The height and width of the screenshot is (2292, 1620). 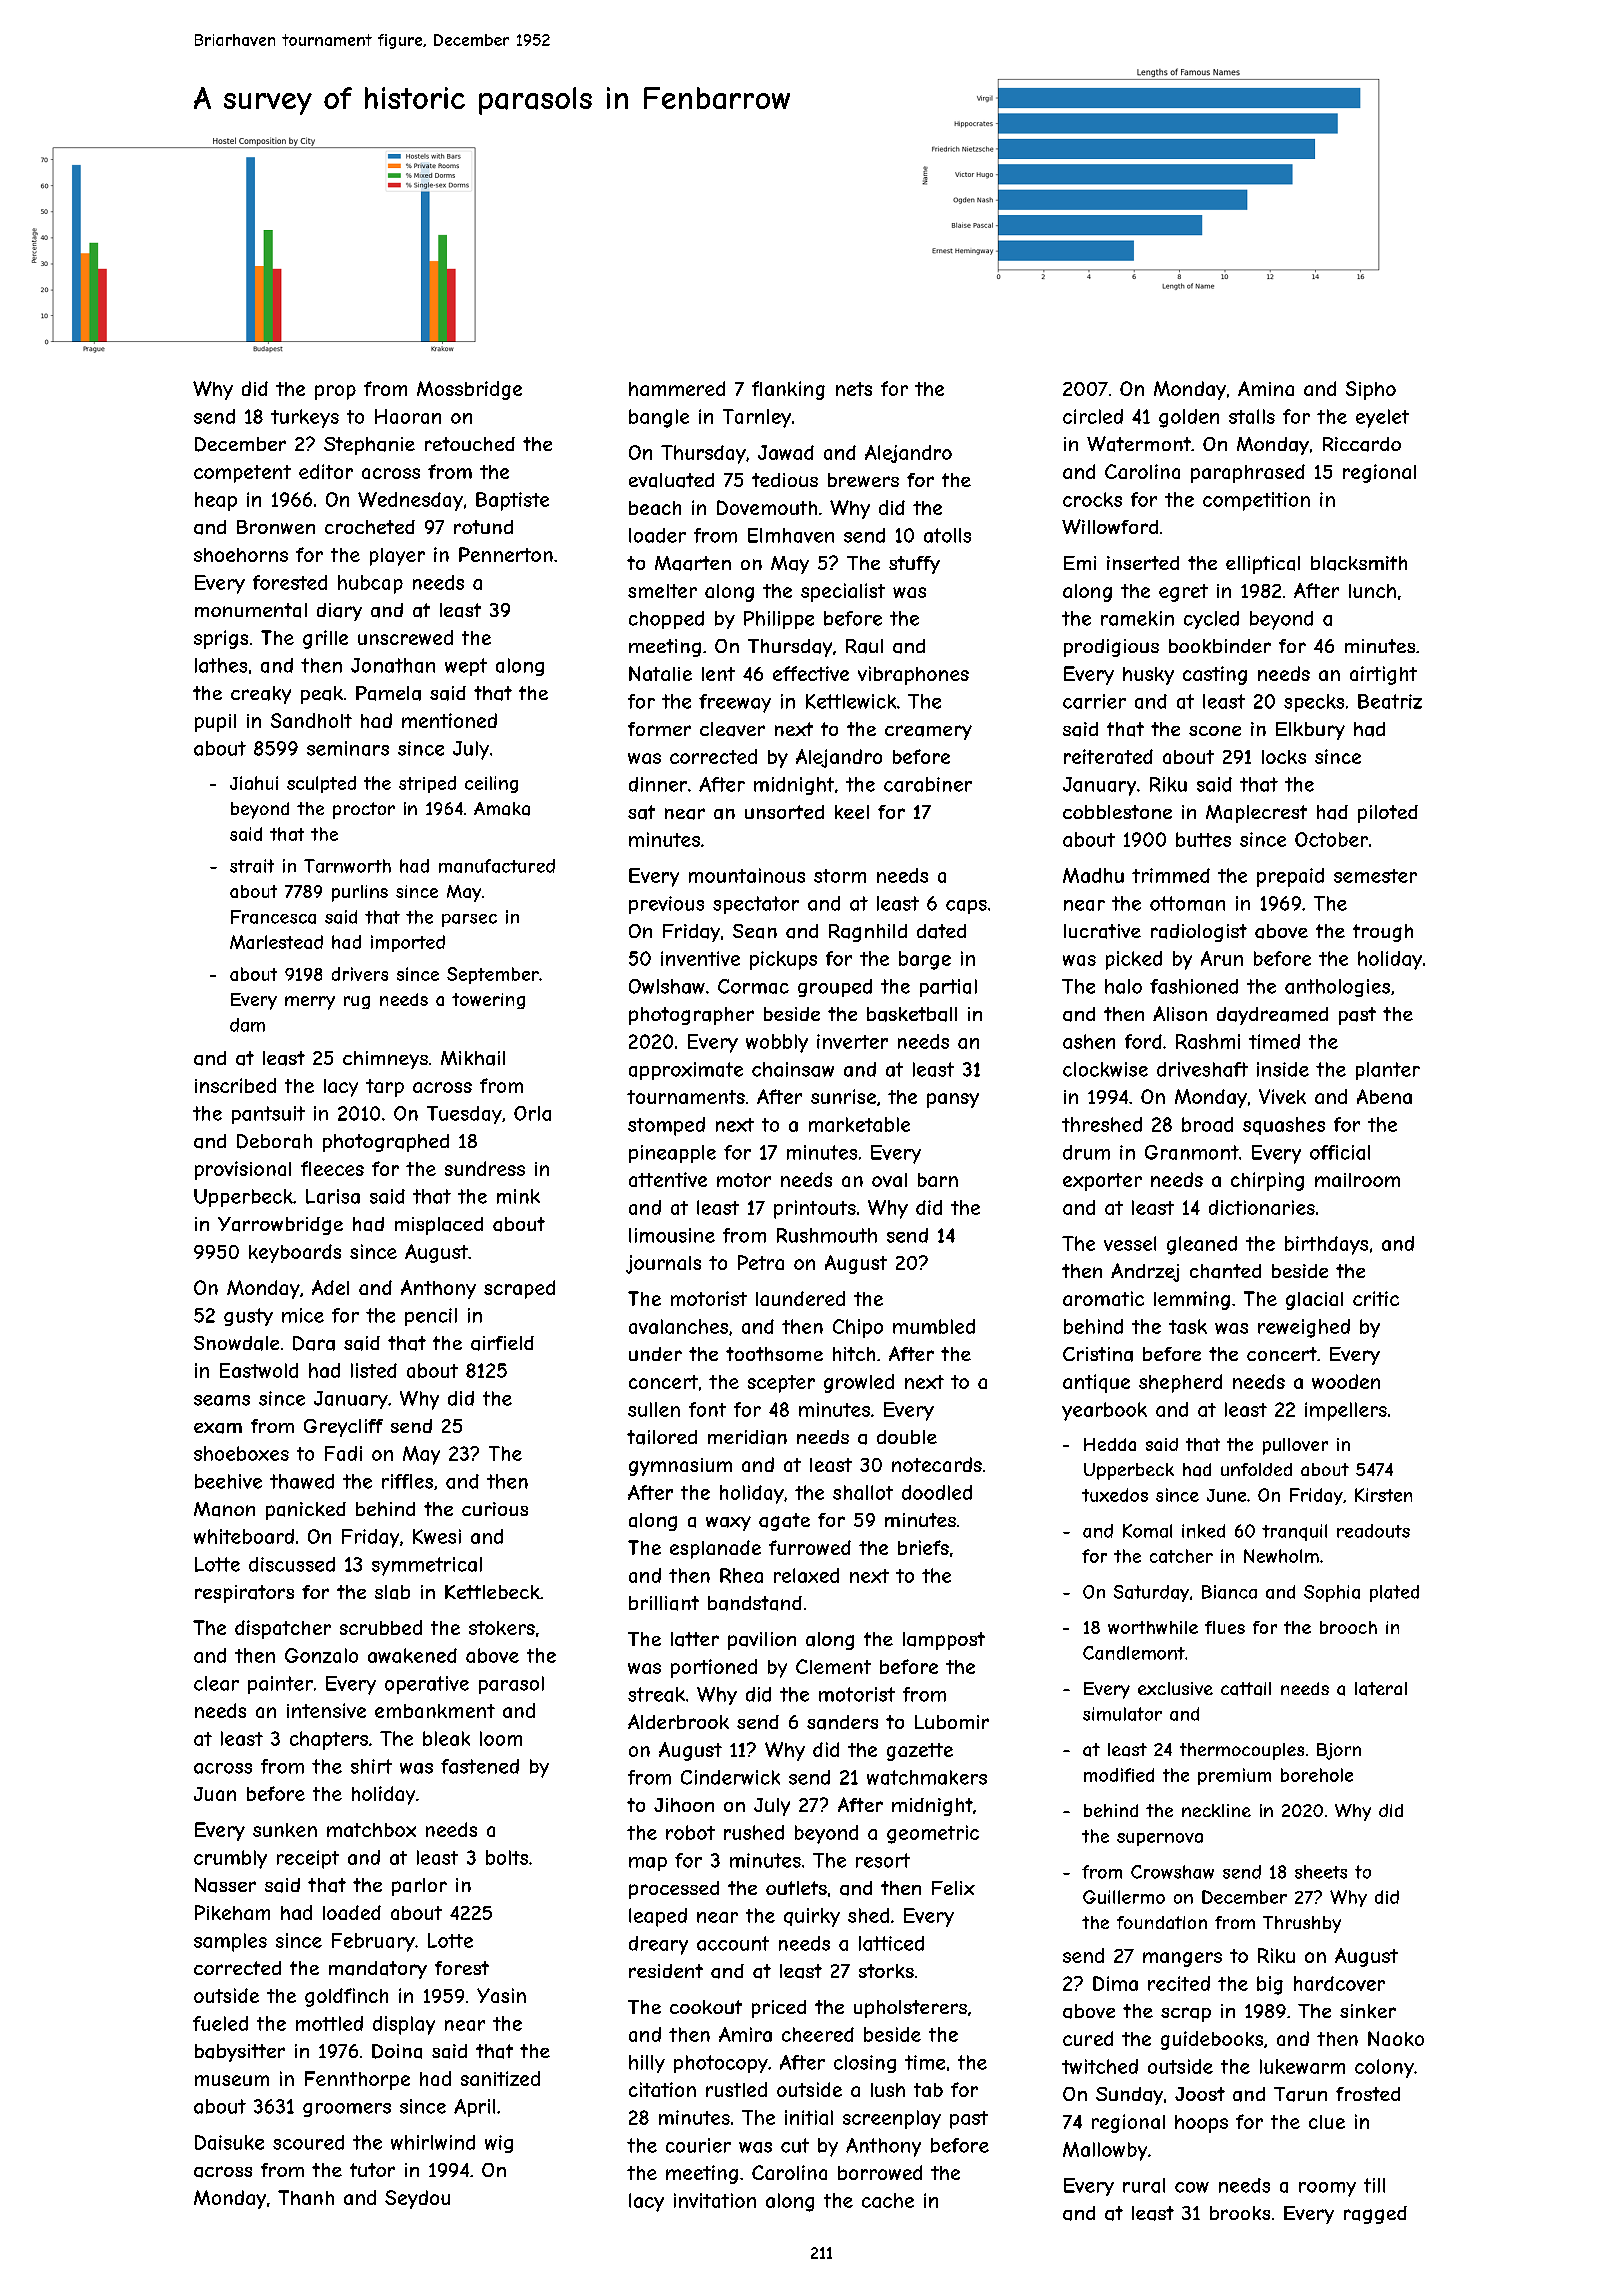 What do you see at coordinates (1103, 1298) in the screenshot?
I see `aromatic` at bounding box center [1103, 1298].
